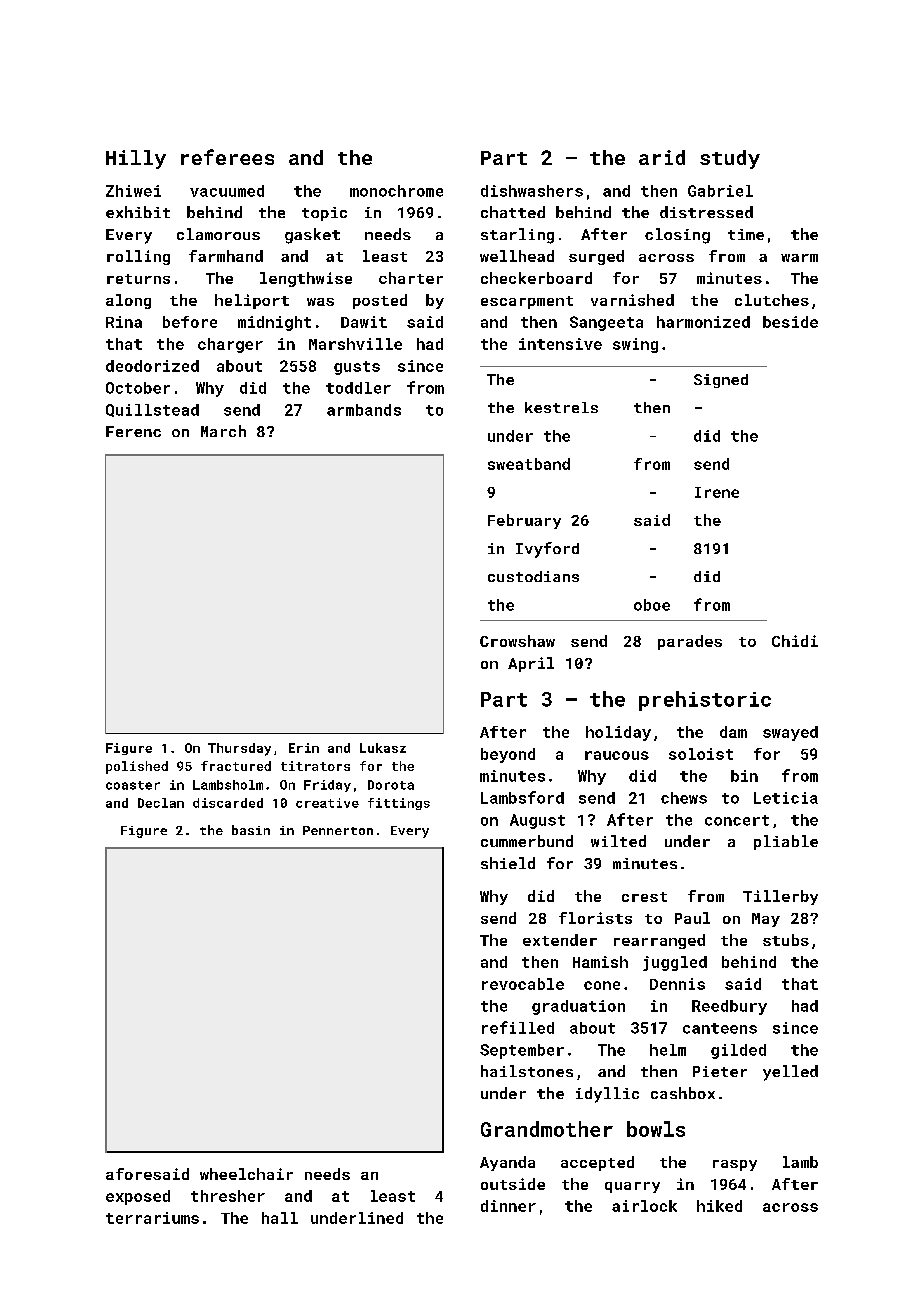 The width and height of the screenshot is (924, 1314). I want to click on terrariums, so click(152, 1218).
